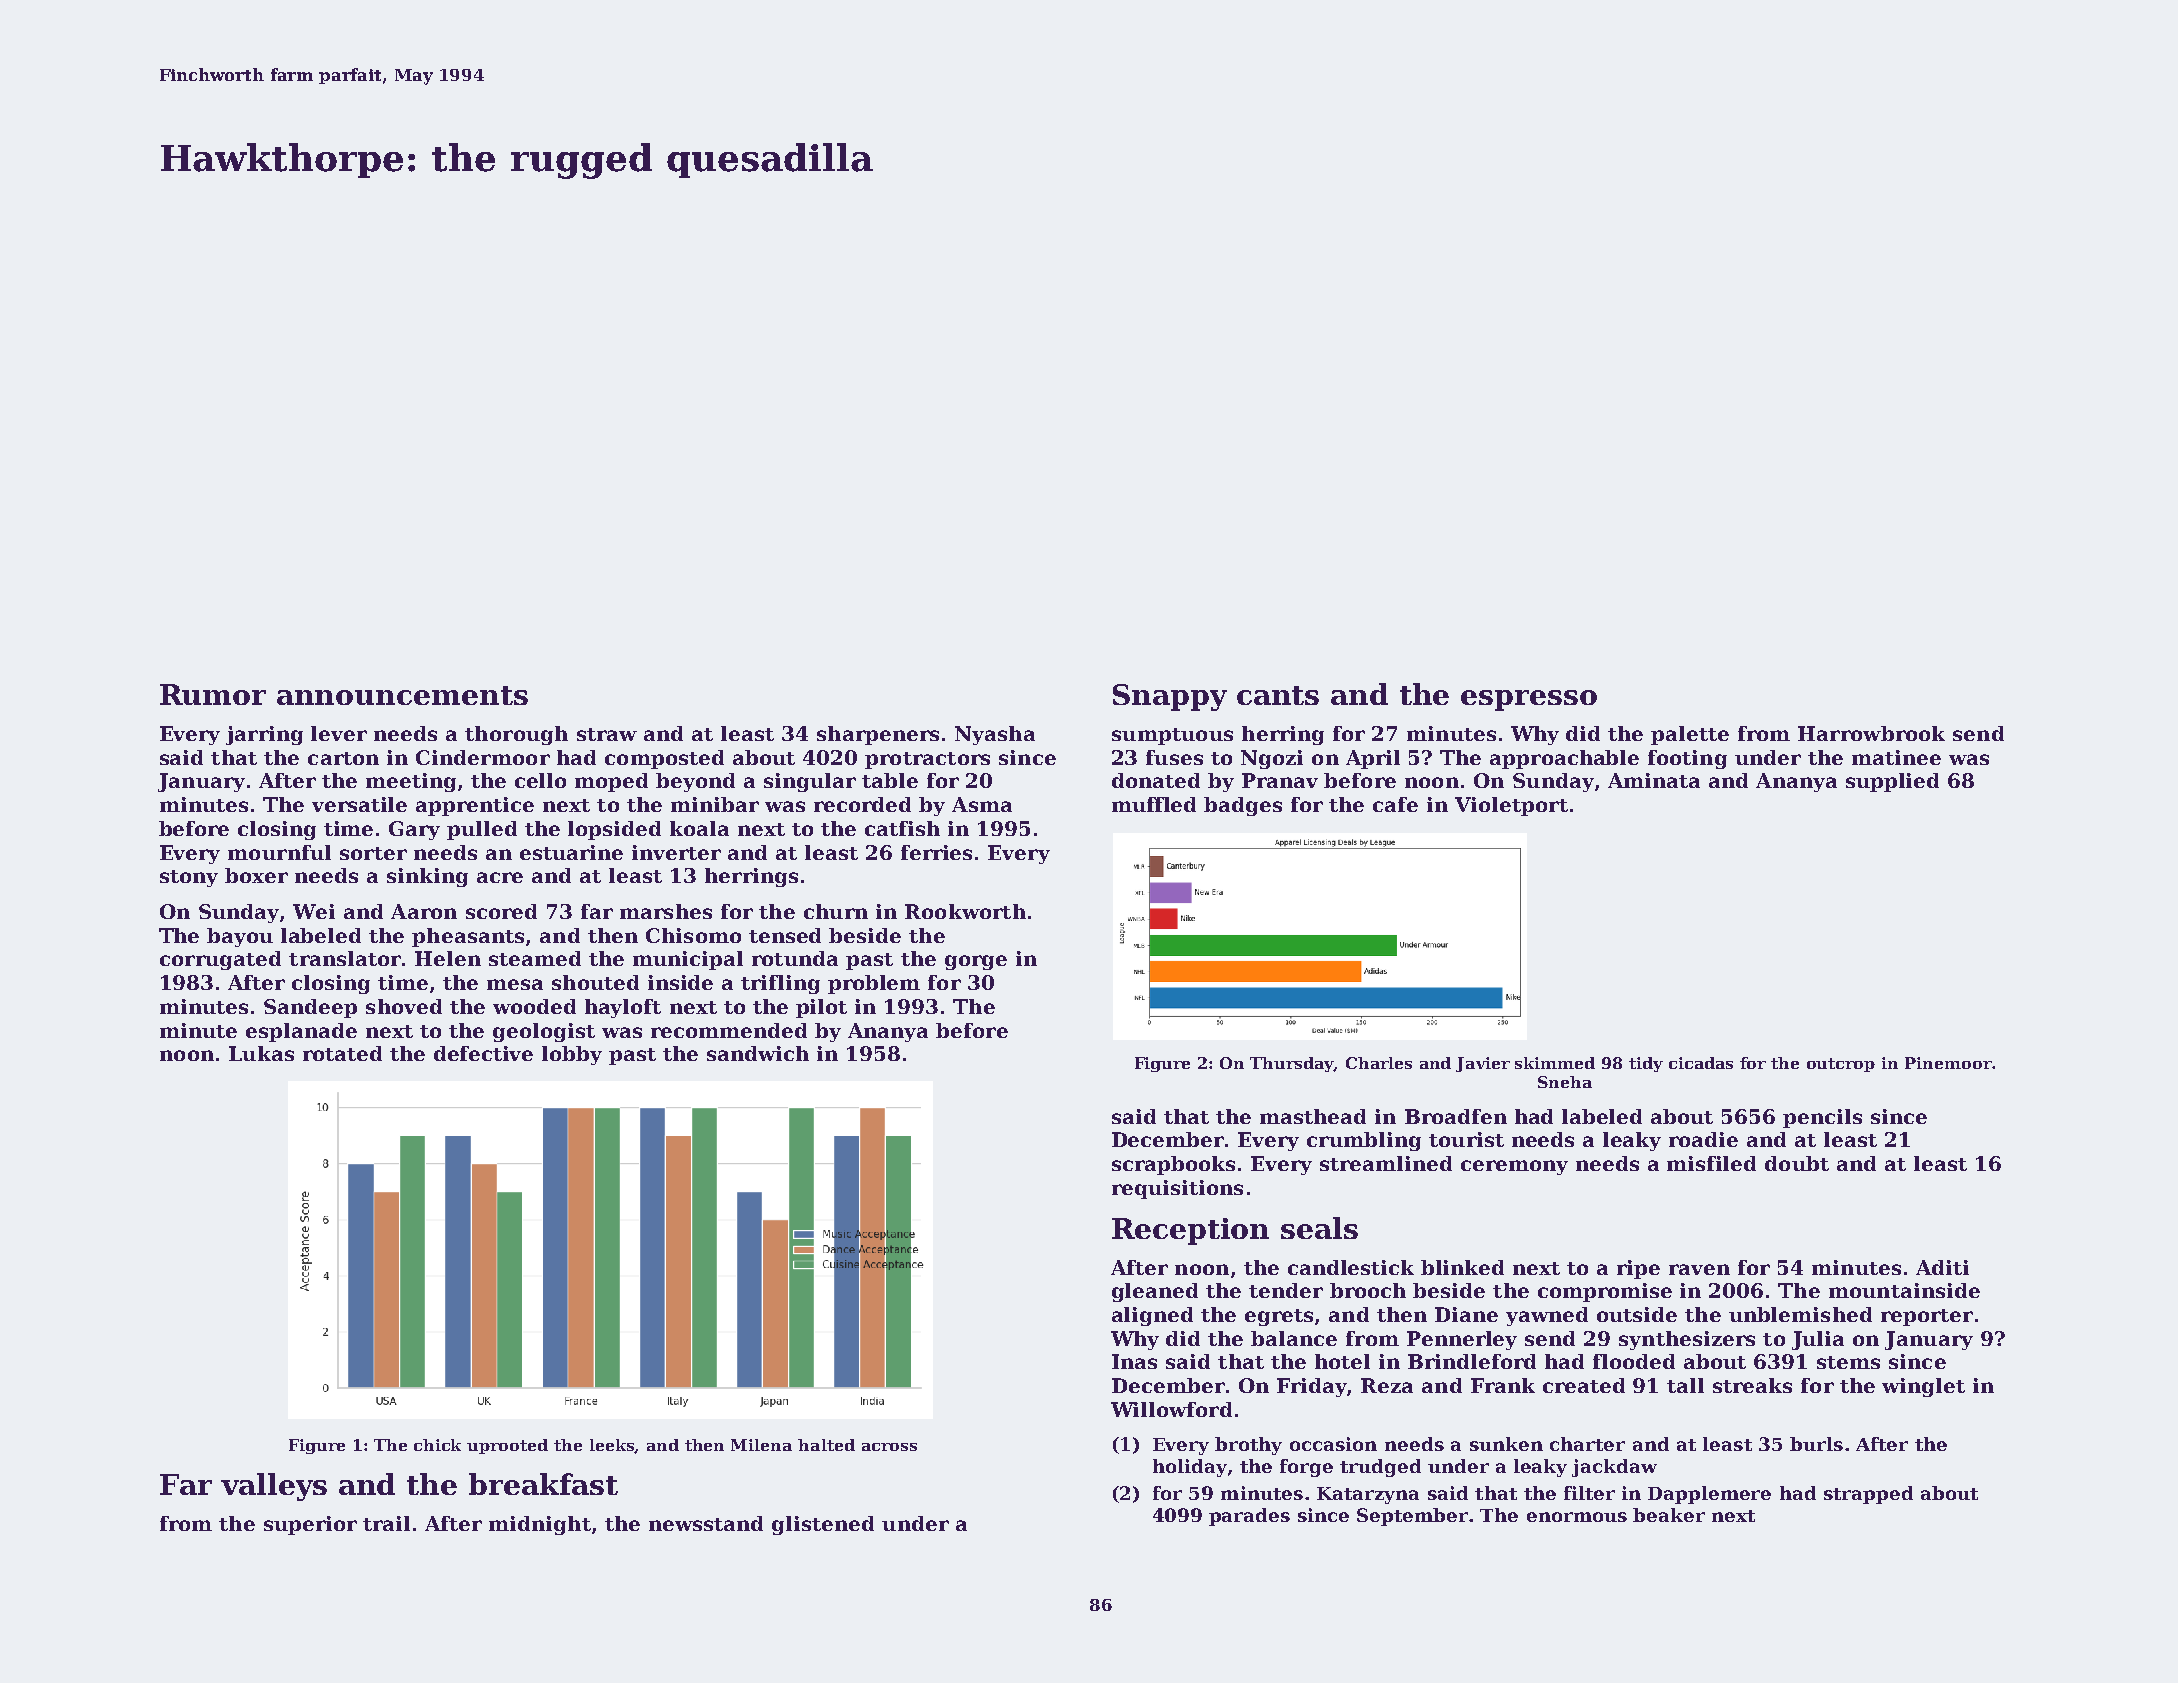  Describe the element at coordinates (1286, 1290) in the document. I see `tender` at that location.
